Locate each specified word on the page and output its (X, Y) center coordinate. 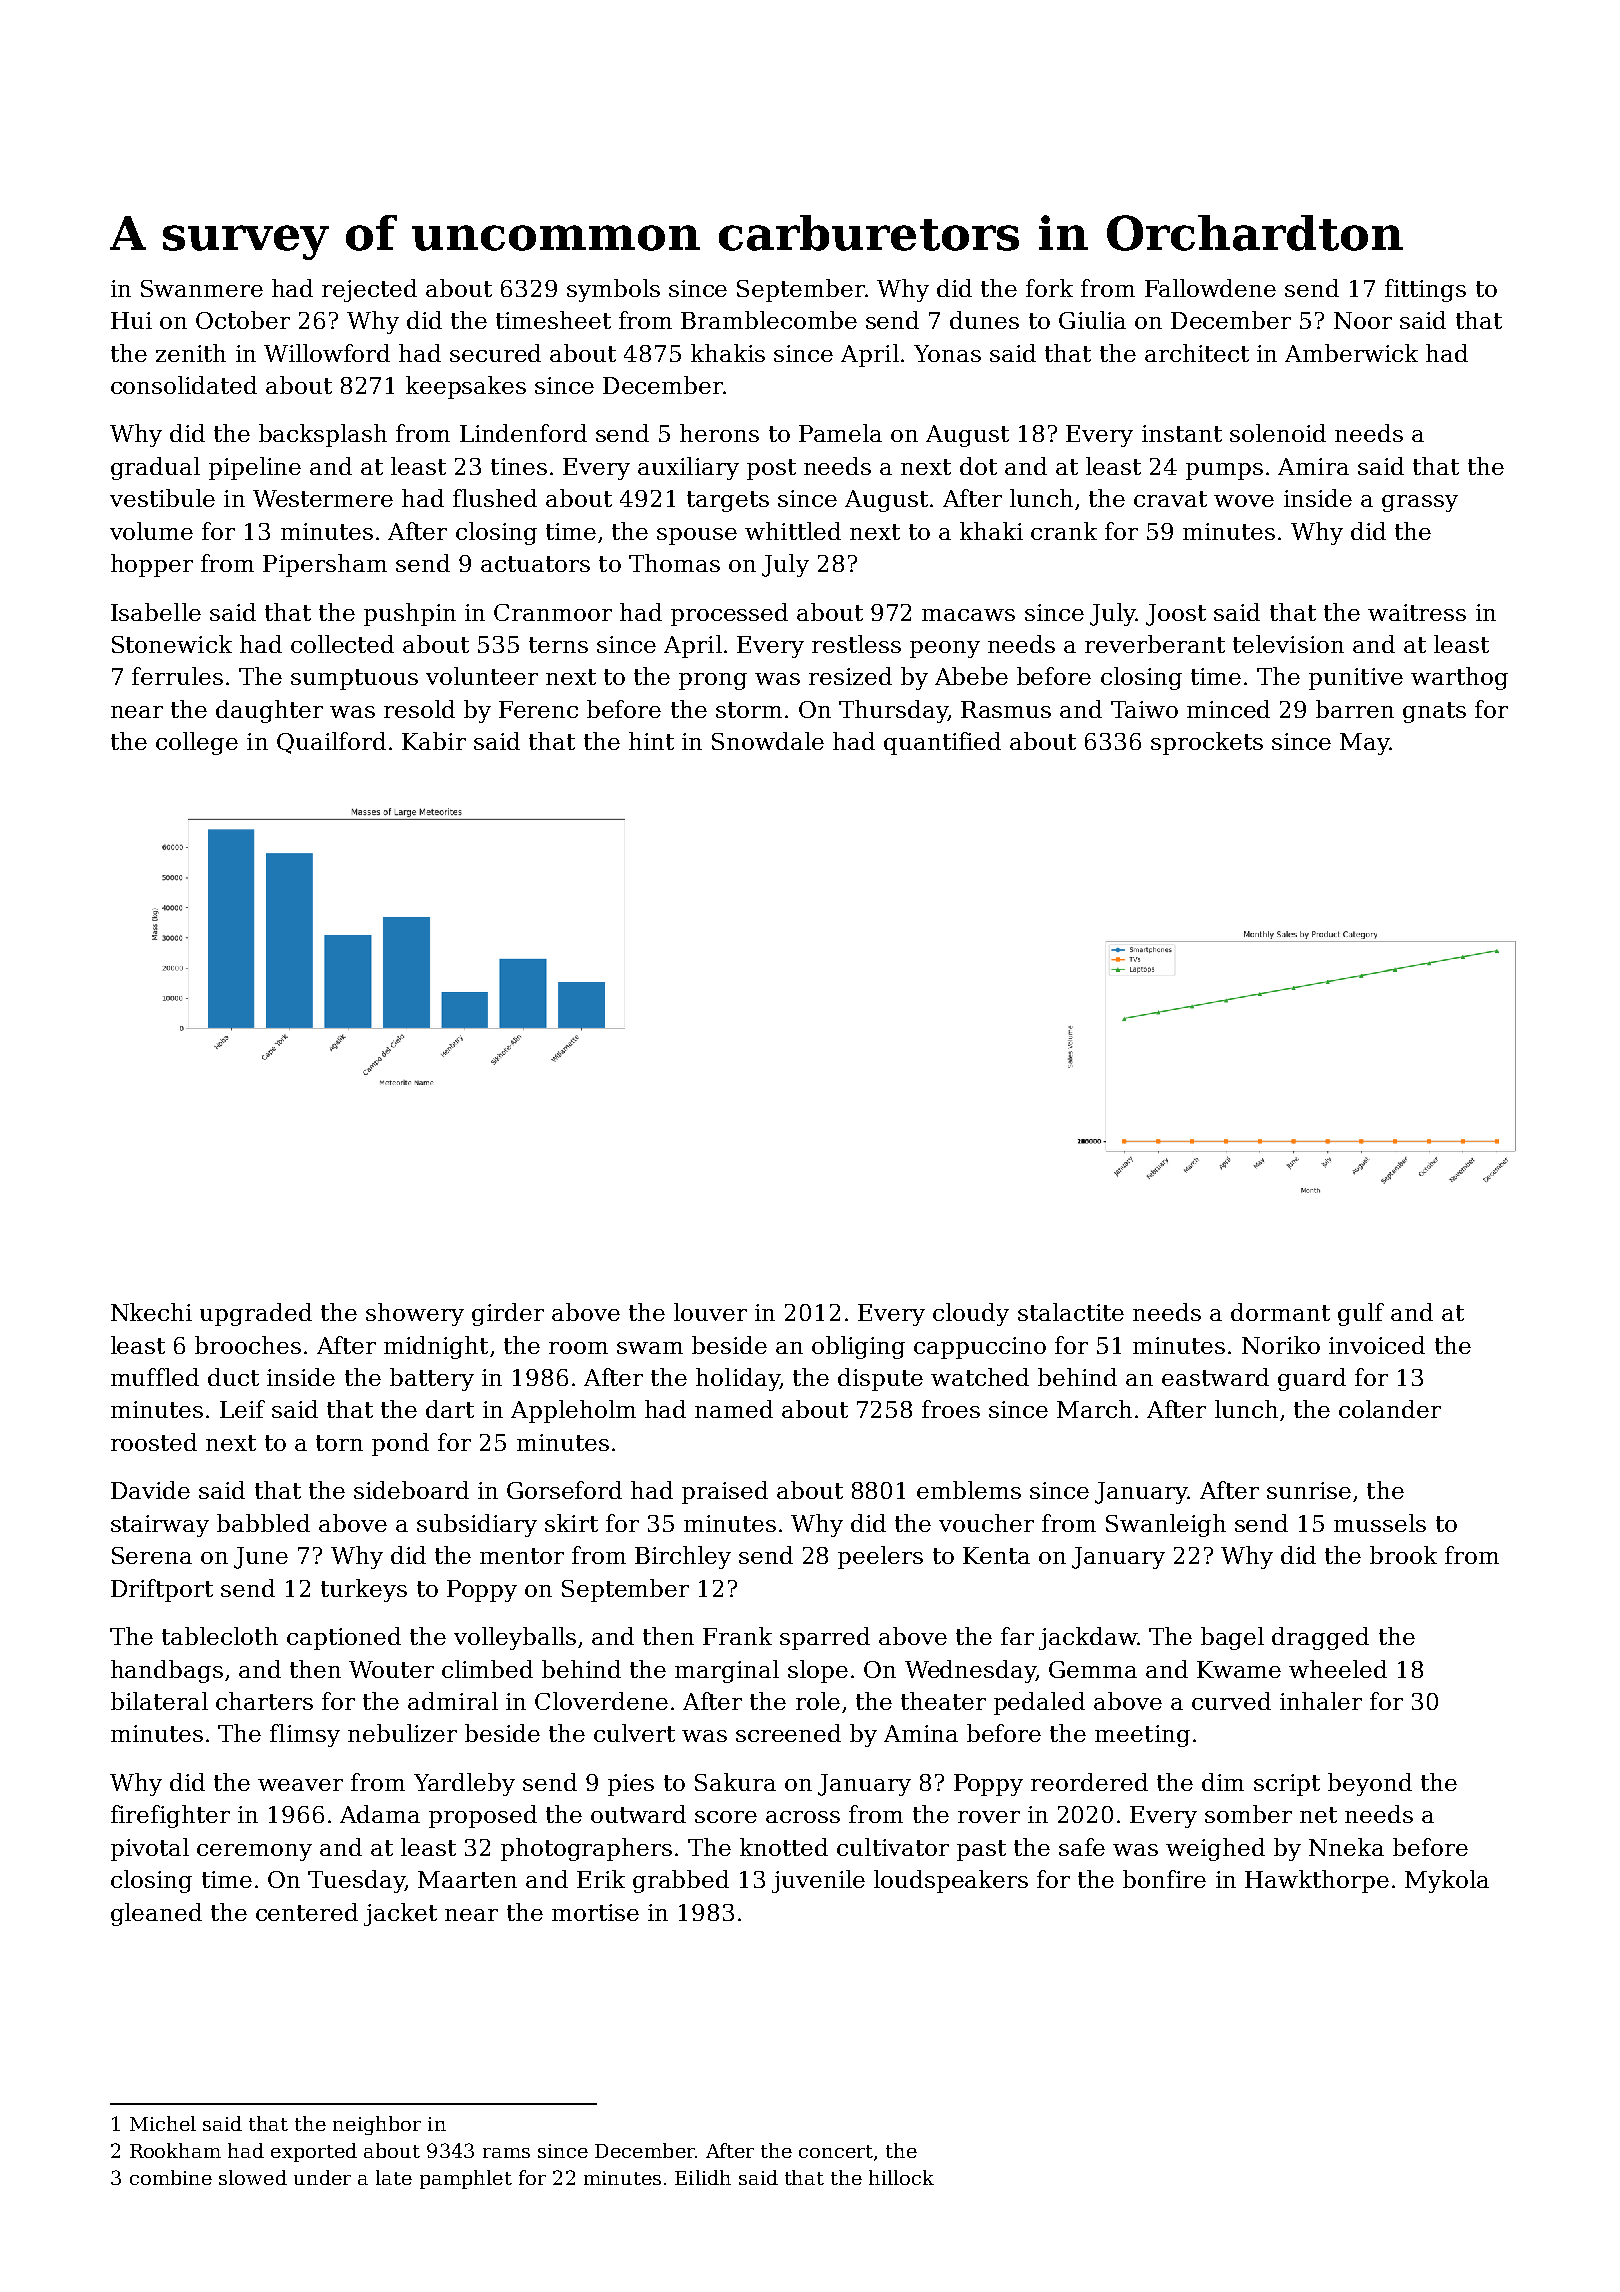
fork (1049, 288)
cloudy (971, 1314)
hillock (901, 2177)
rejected (369, 290)
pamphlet (466, 2179)
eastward (1215, 1377)
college (197, 743)
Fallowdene (1210, 288)
